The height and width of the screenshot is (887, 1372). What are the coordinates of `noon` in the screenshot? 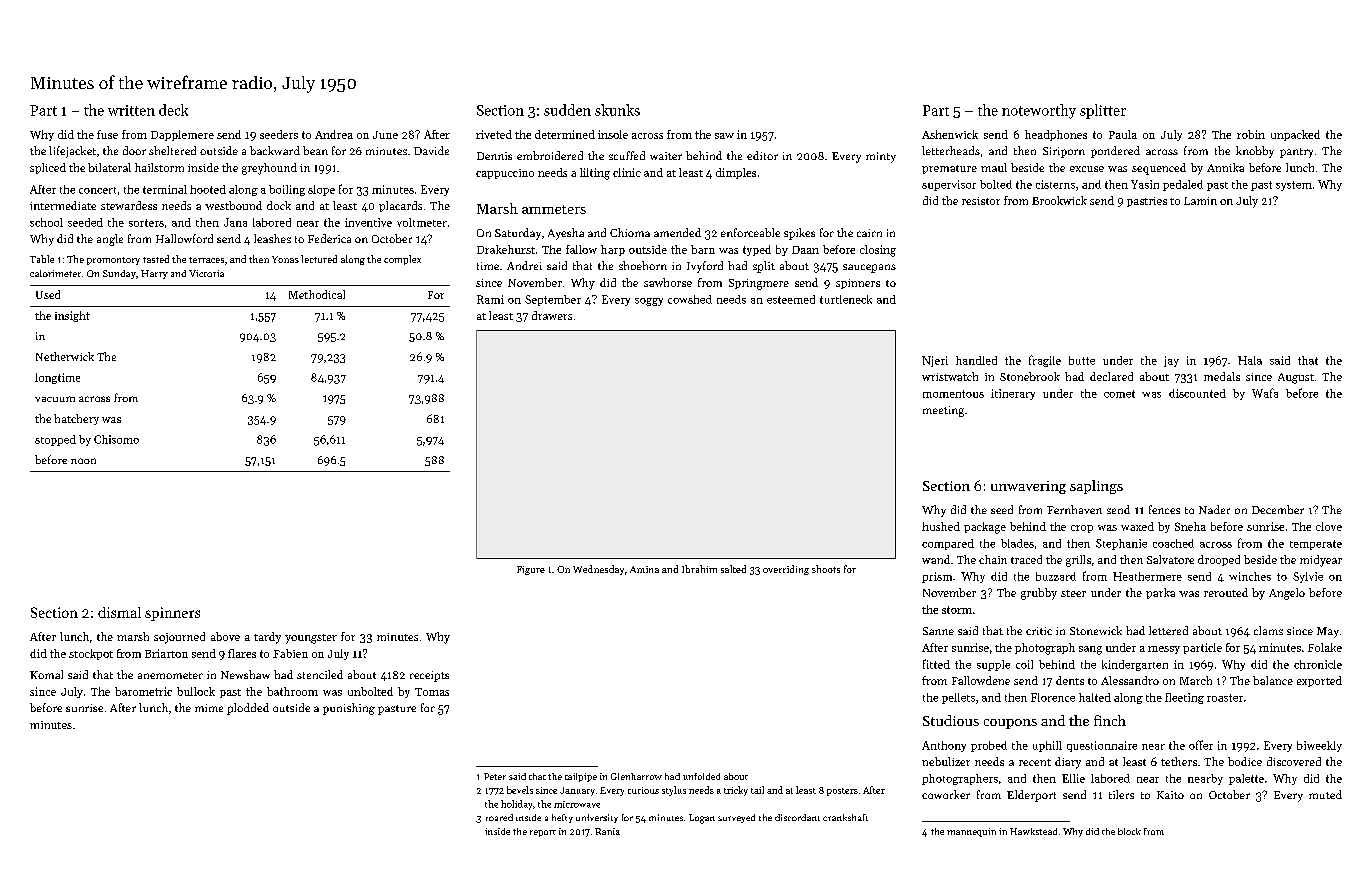 It's located at (83, 461).
